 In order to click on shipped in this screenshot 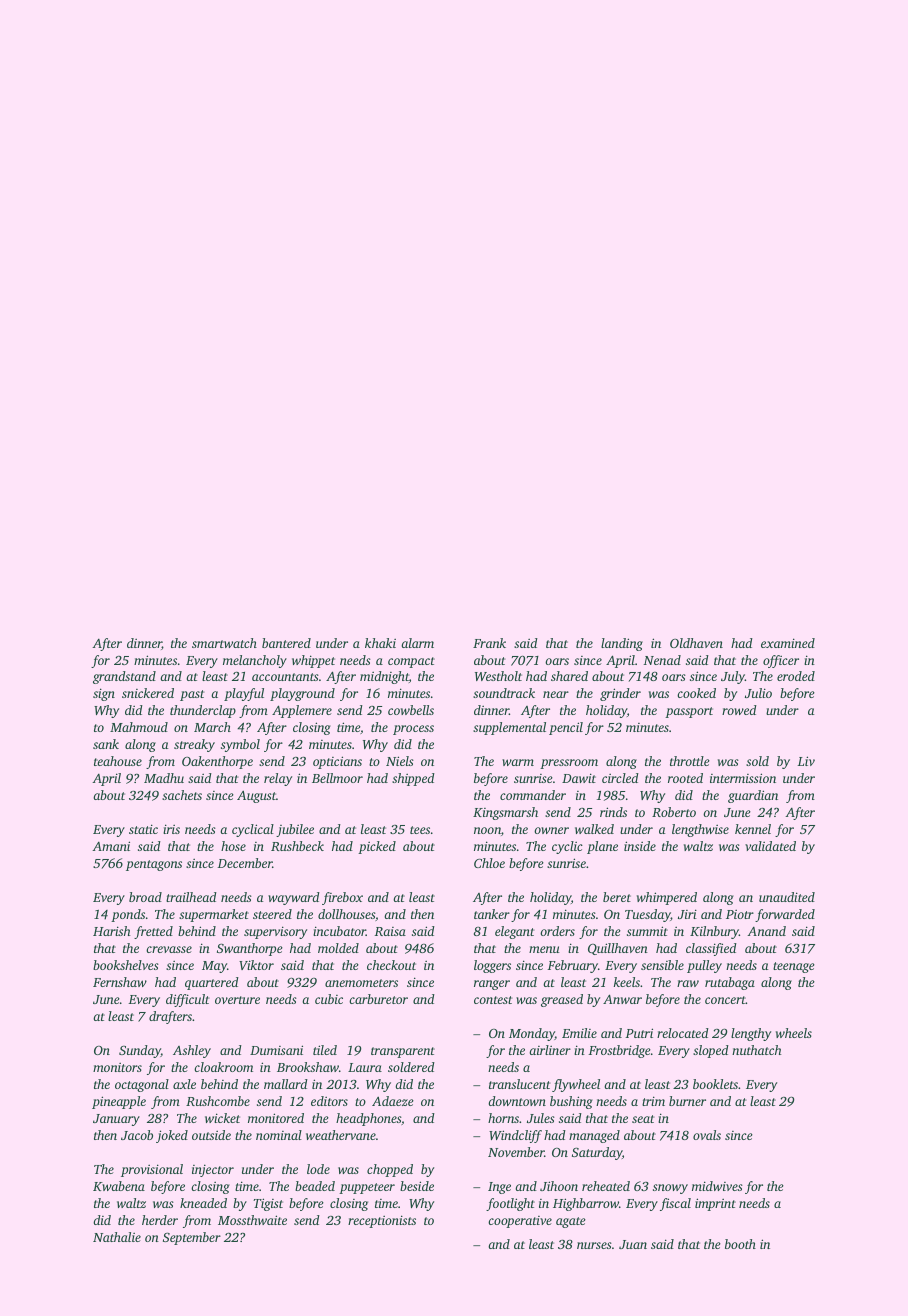, I will do `click(413, 779)`.
